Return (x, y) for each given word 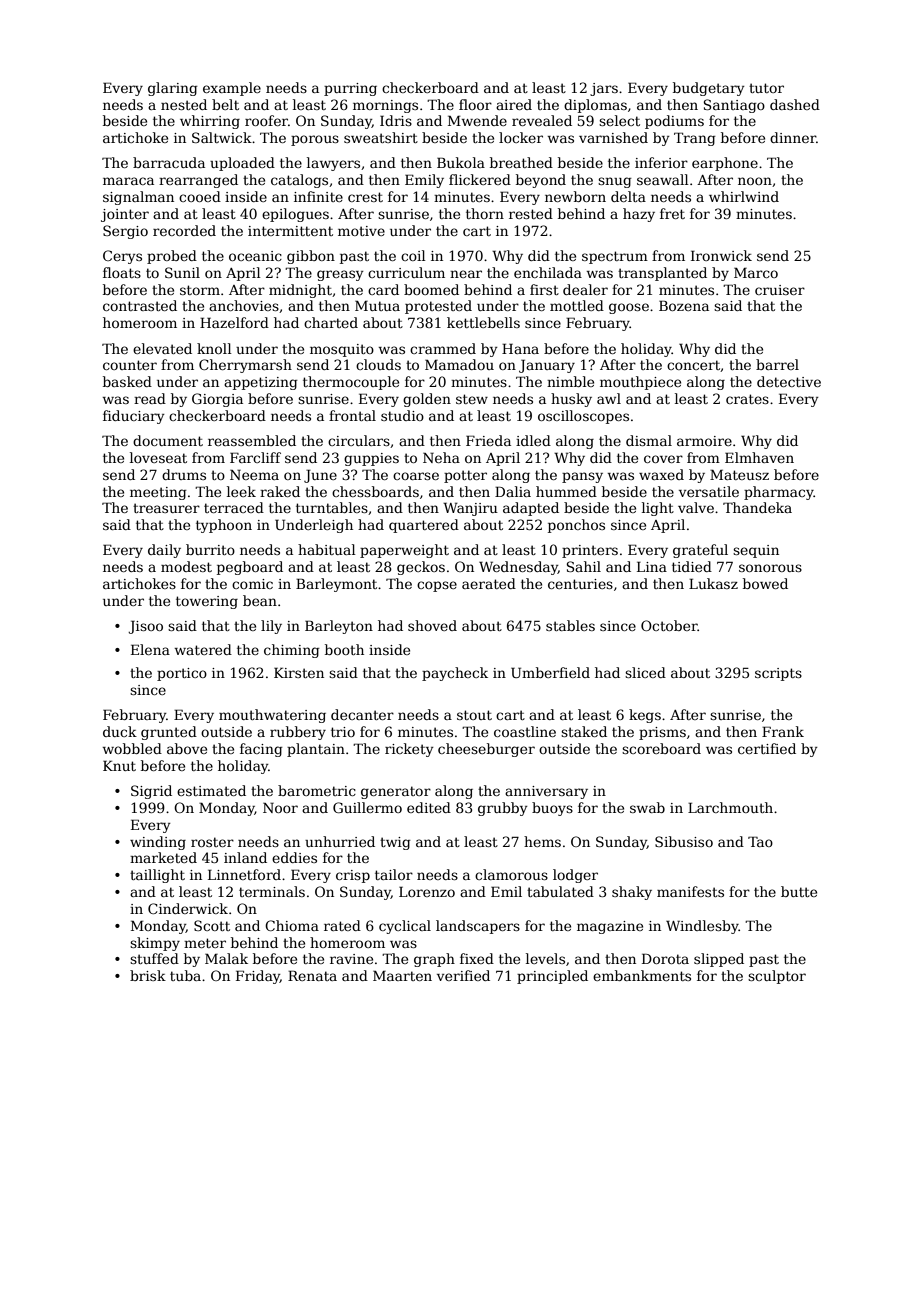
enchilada (548, 272)
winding (158, 843)
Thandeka (757, 507)
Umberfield (550, 672)
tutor (766, 88)
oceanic (255, 256)
